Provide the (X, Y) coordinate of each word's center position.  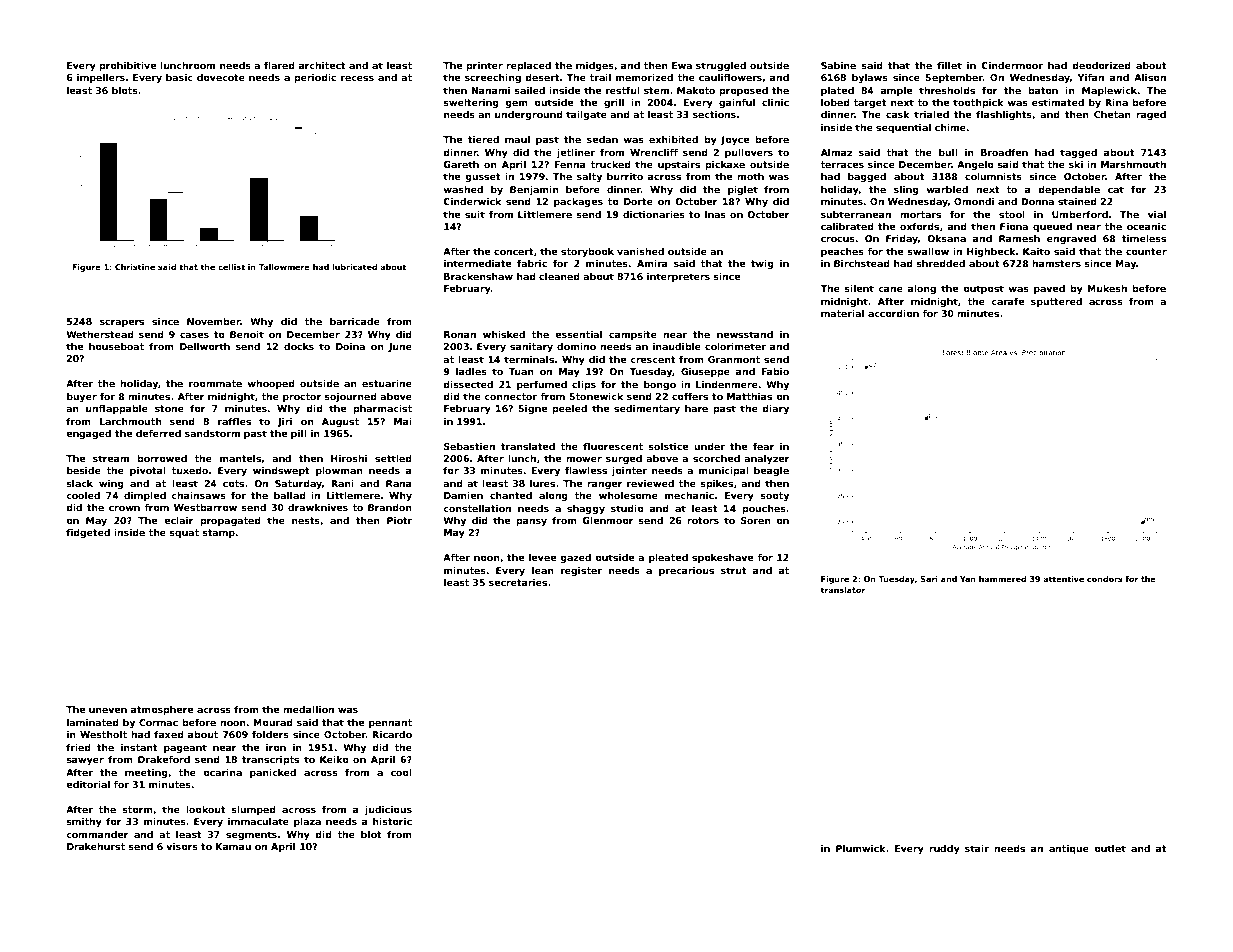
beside (84, 470)
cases (194, 335)
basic (179, 77)
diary (775, 409)
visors (182, 846)
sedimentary (647, 409)
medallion (308, 709)
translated (528, 446)
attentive (1063, 579)
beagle (771, 471)
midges (595, 66)
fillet (949, 65)
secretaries (518, 582)
